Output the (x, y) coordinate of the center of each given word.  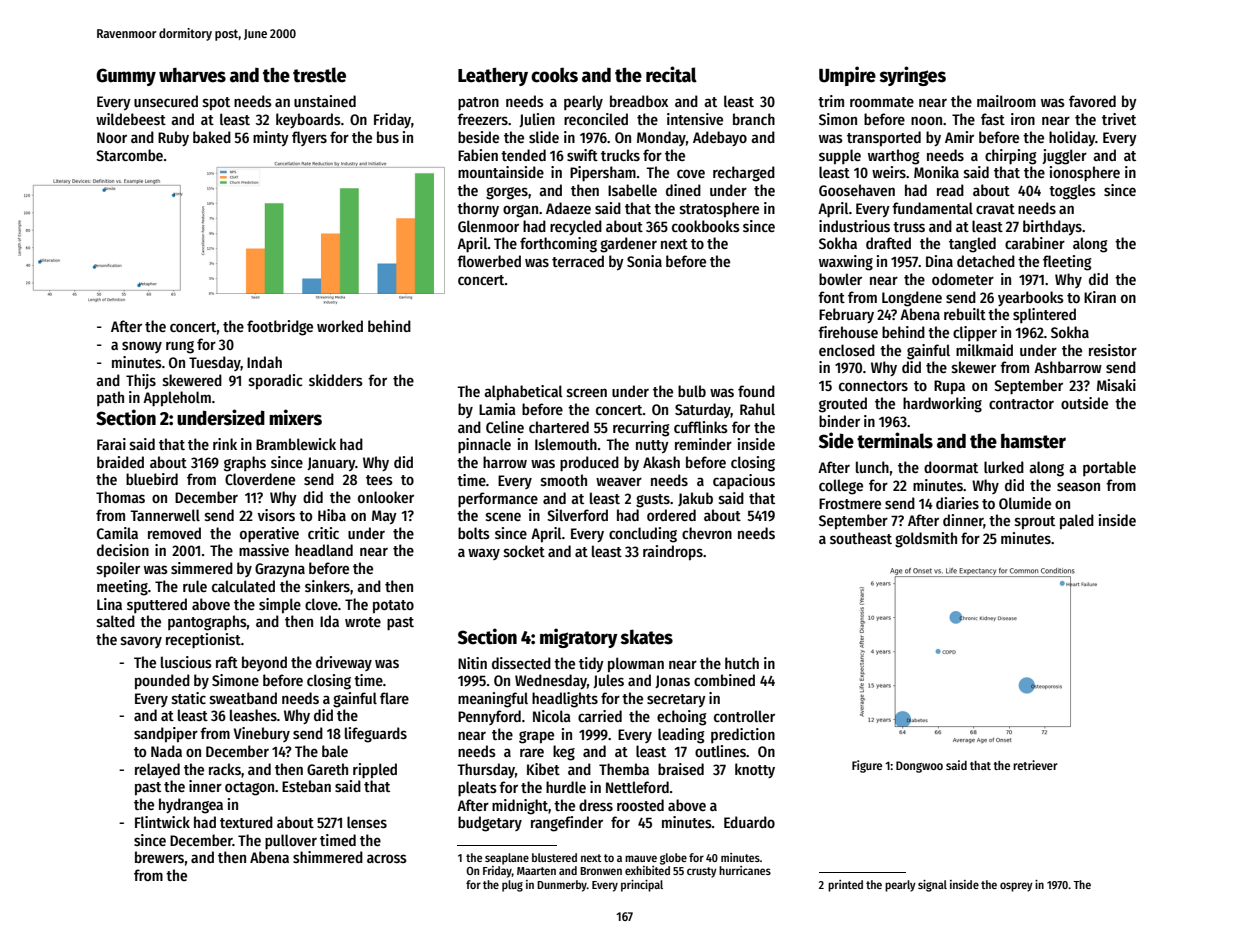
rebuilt (965, 314)
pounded (162, 682)
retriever (1035, 765)
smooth (564, 480)
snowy (142, 347)
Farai (111, 444)
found (756, 391)
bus (388, 137)
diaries (957, 503)
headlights (565, 700)
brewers (159, 857)
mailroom (1006, 101)
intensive (695, 119)
